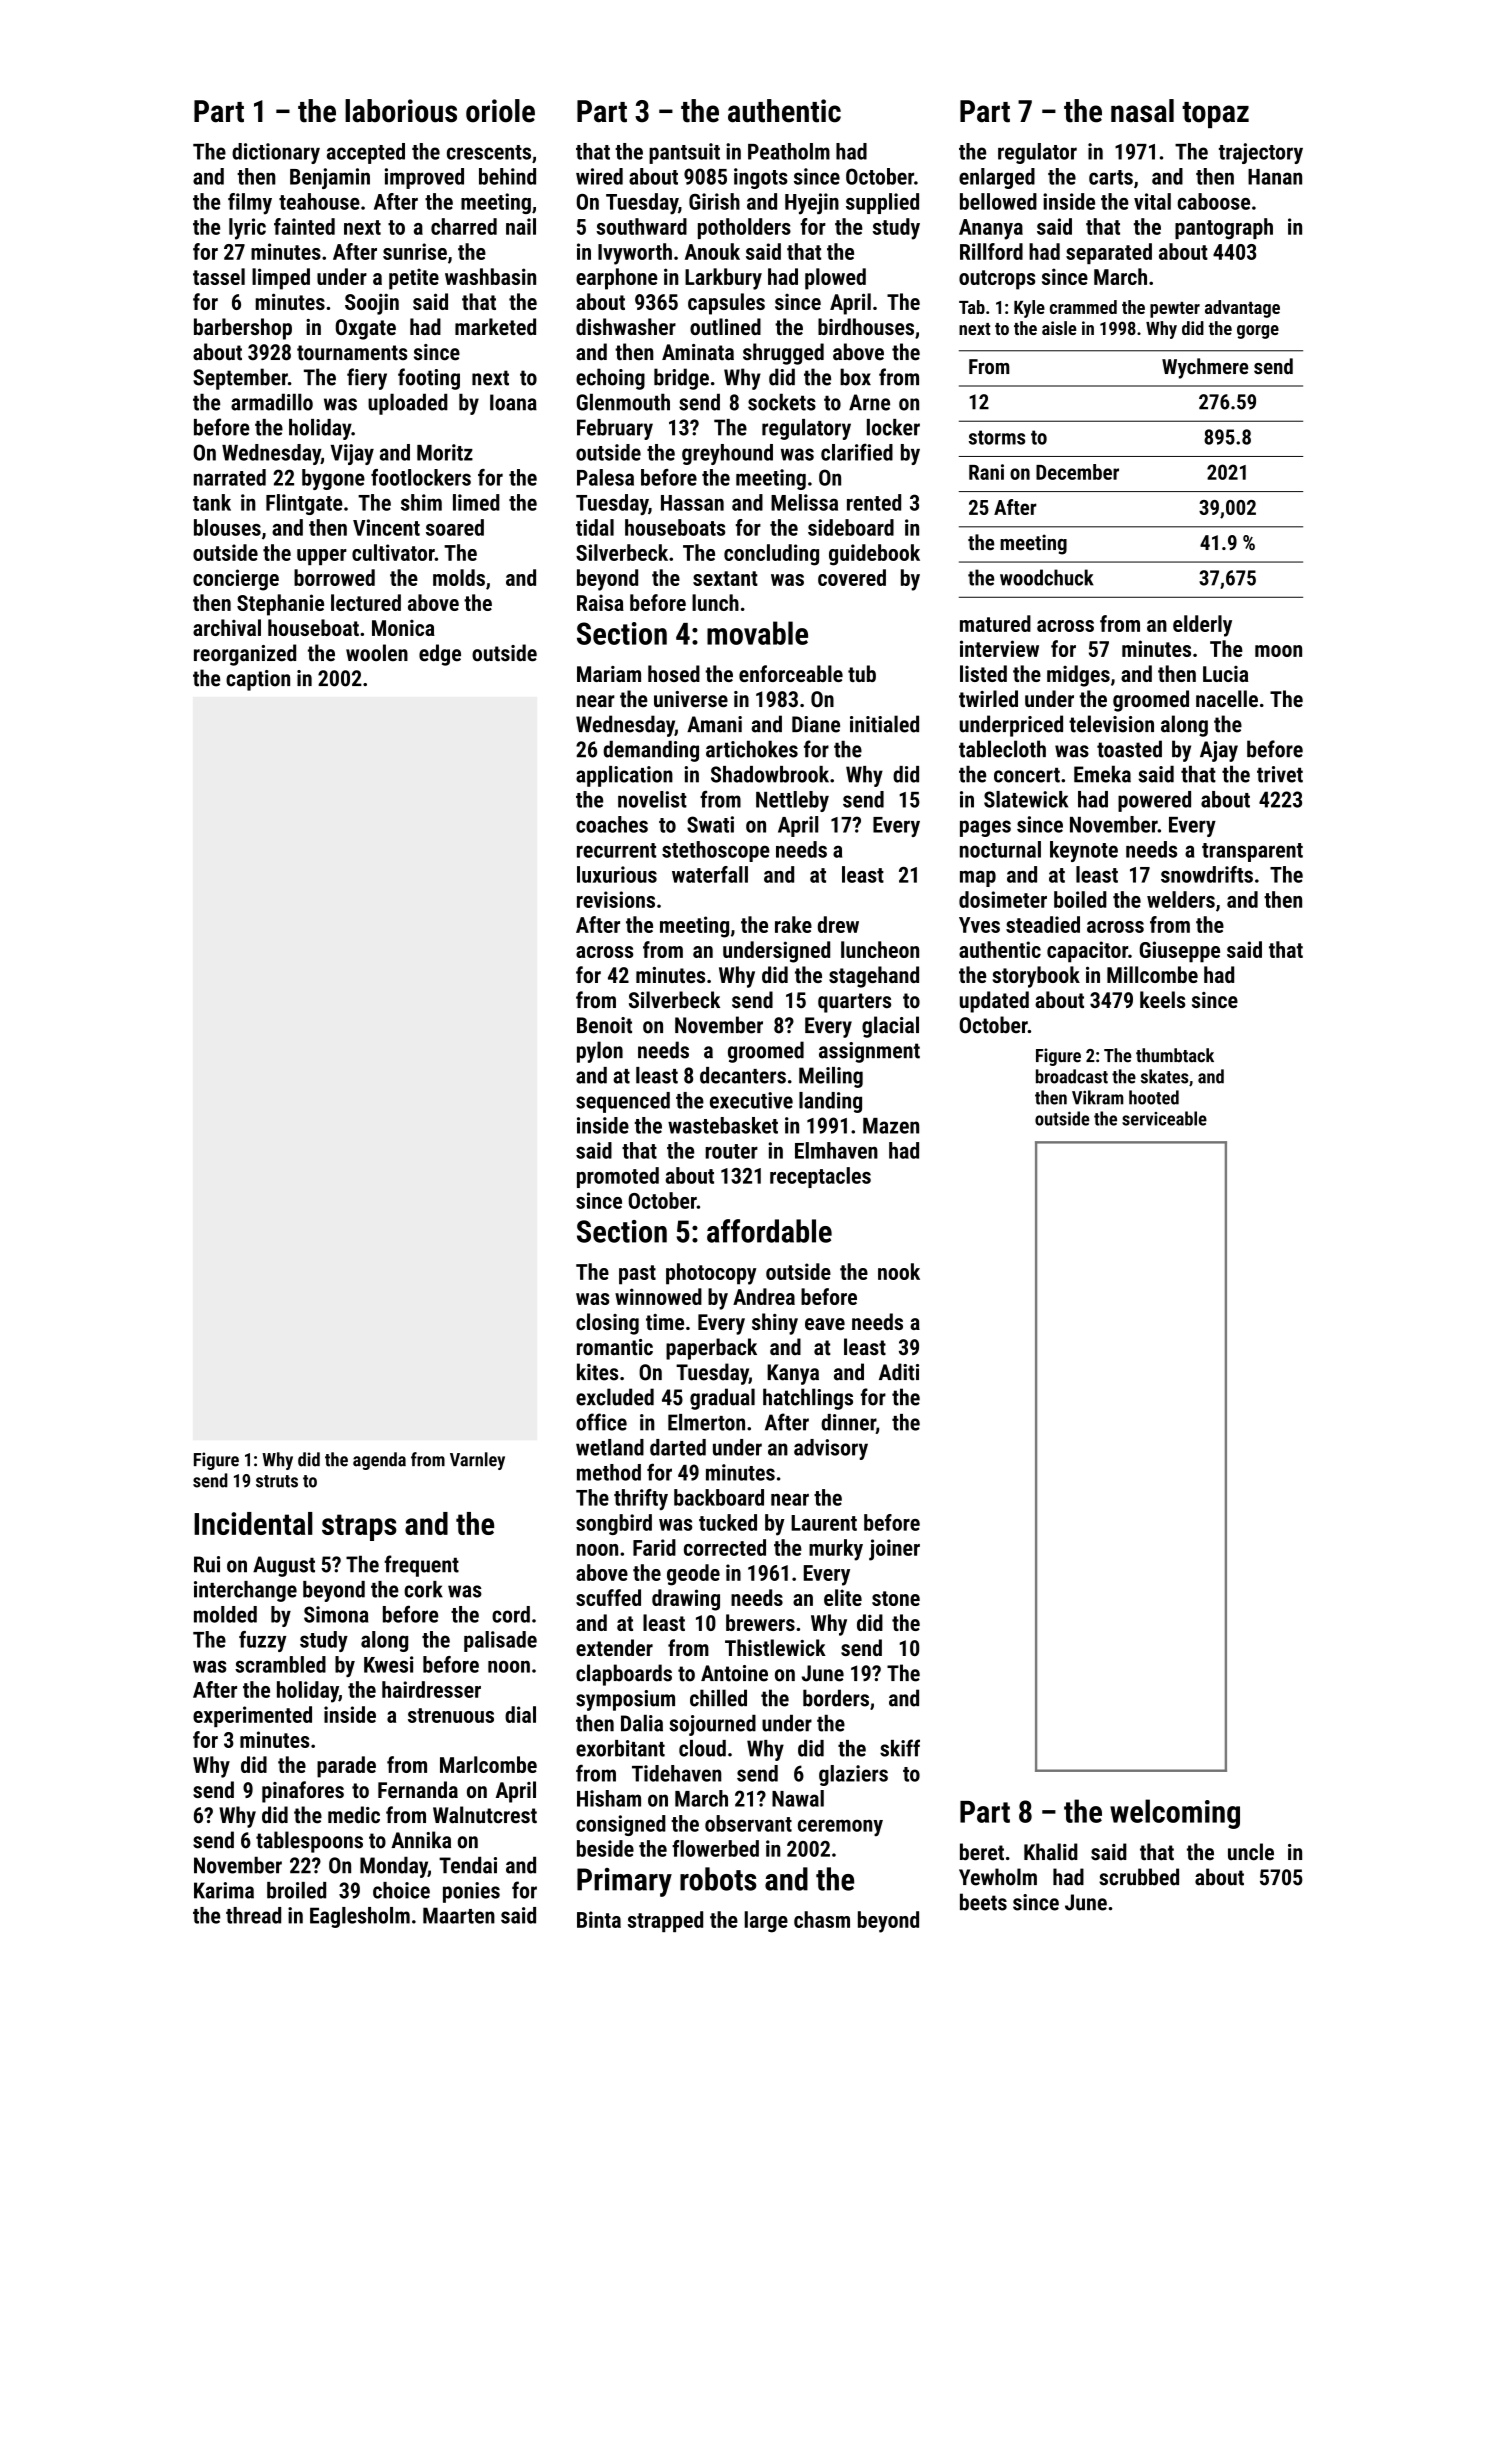 Image resolution: width=1496 pixels, height=2464 pixels. What do you see at coordinates (723, 1125) in the document?
I see `wastebasket` at bounding box center [723, 1125].
